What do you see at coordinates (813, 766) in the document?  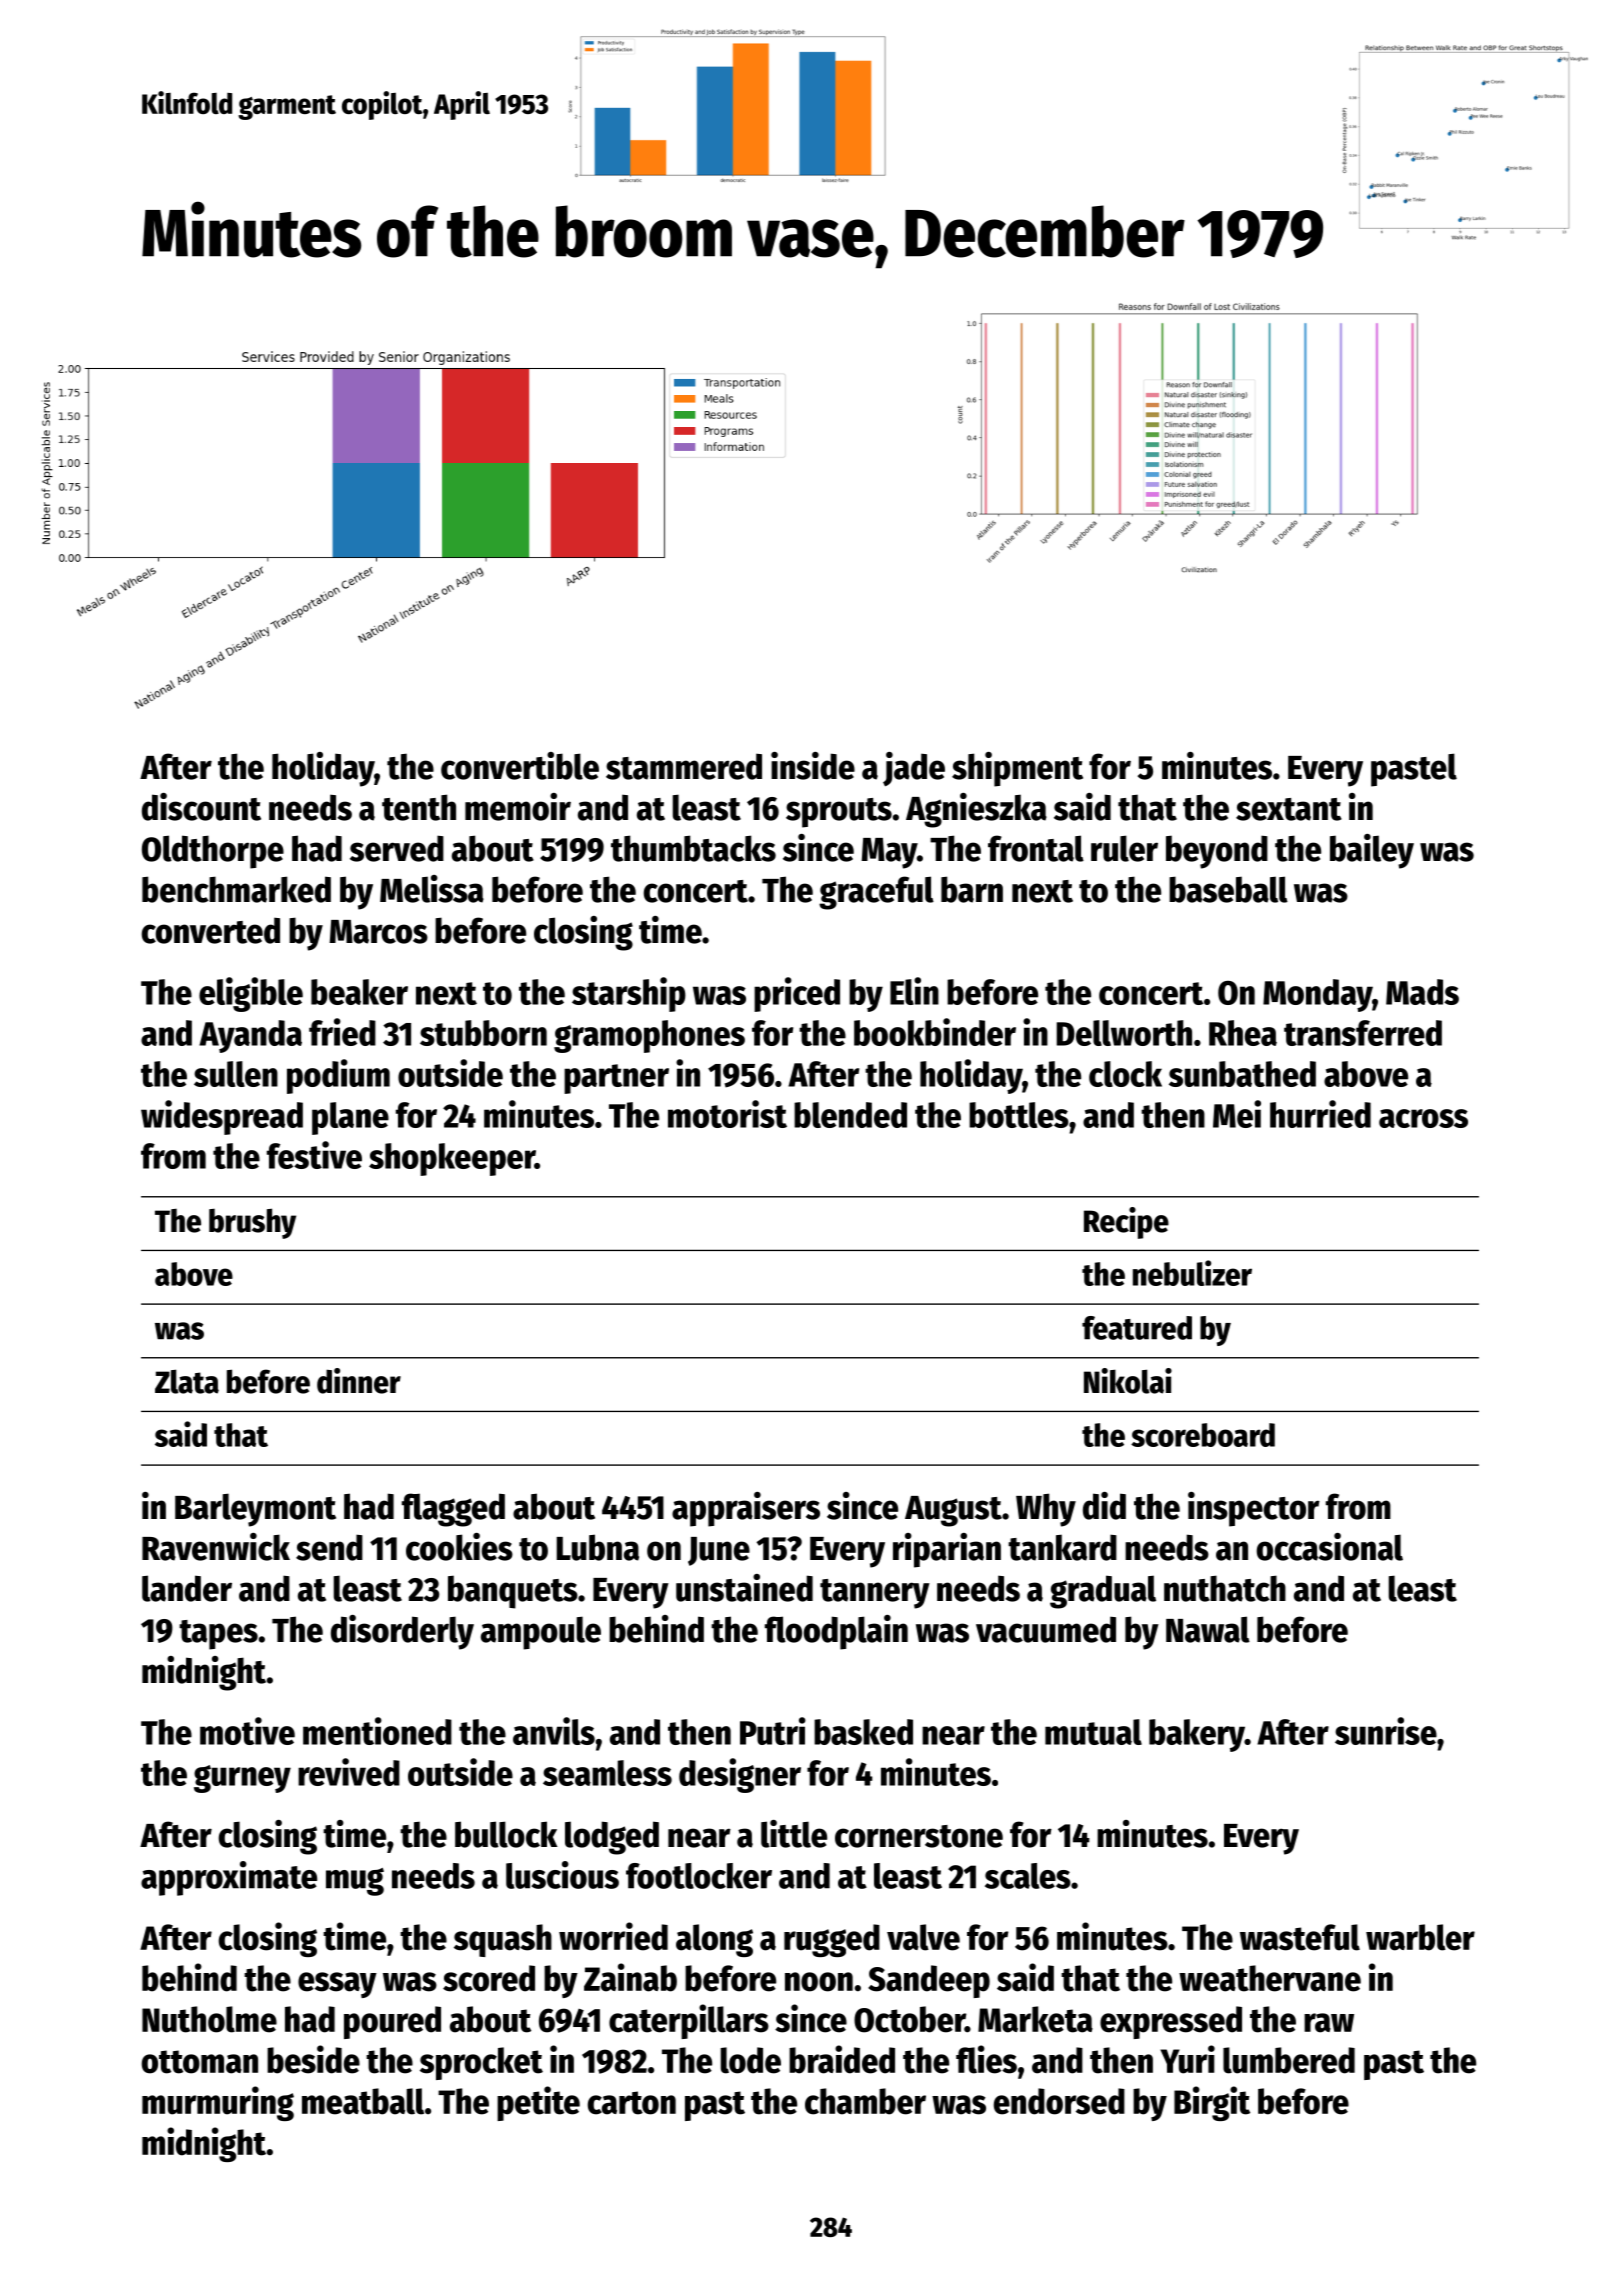 I see `inside` at bounding box center [813, 766].
